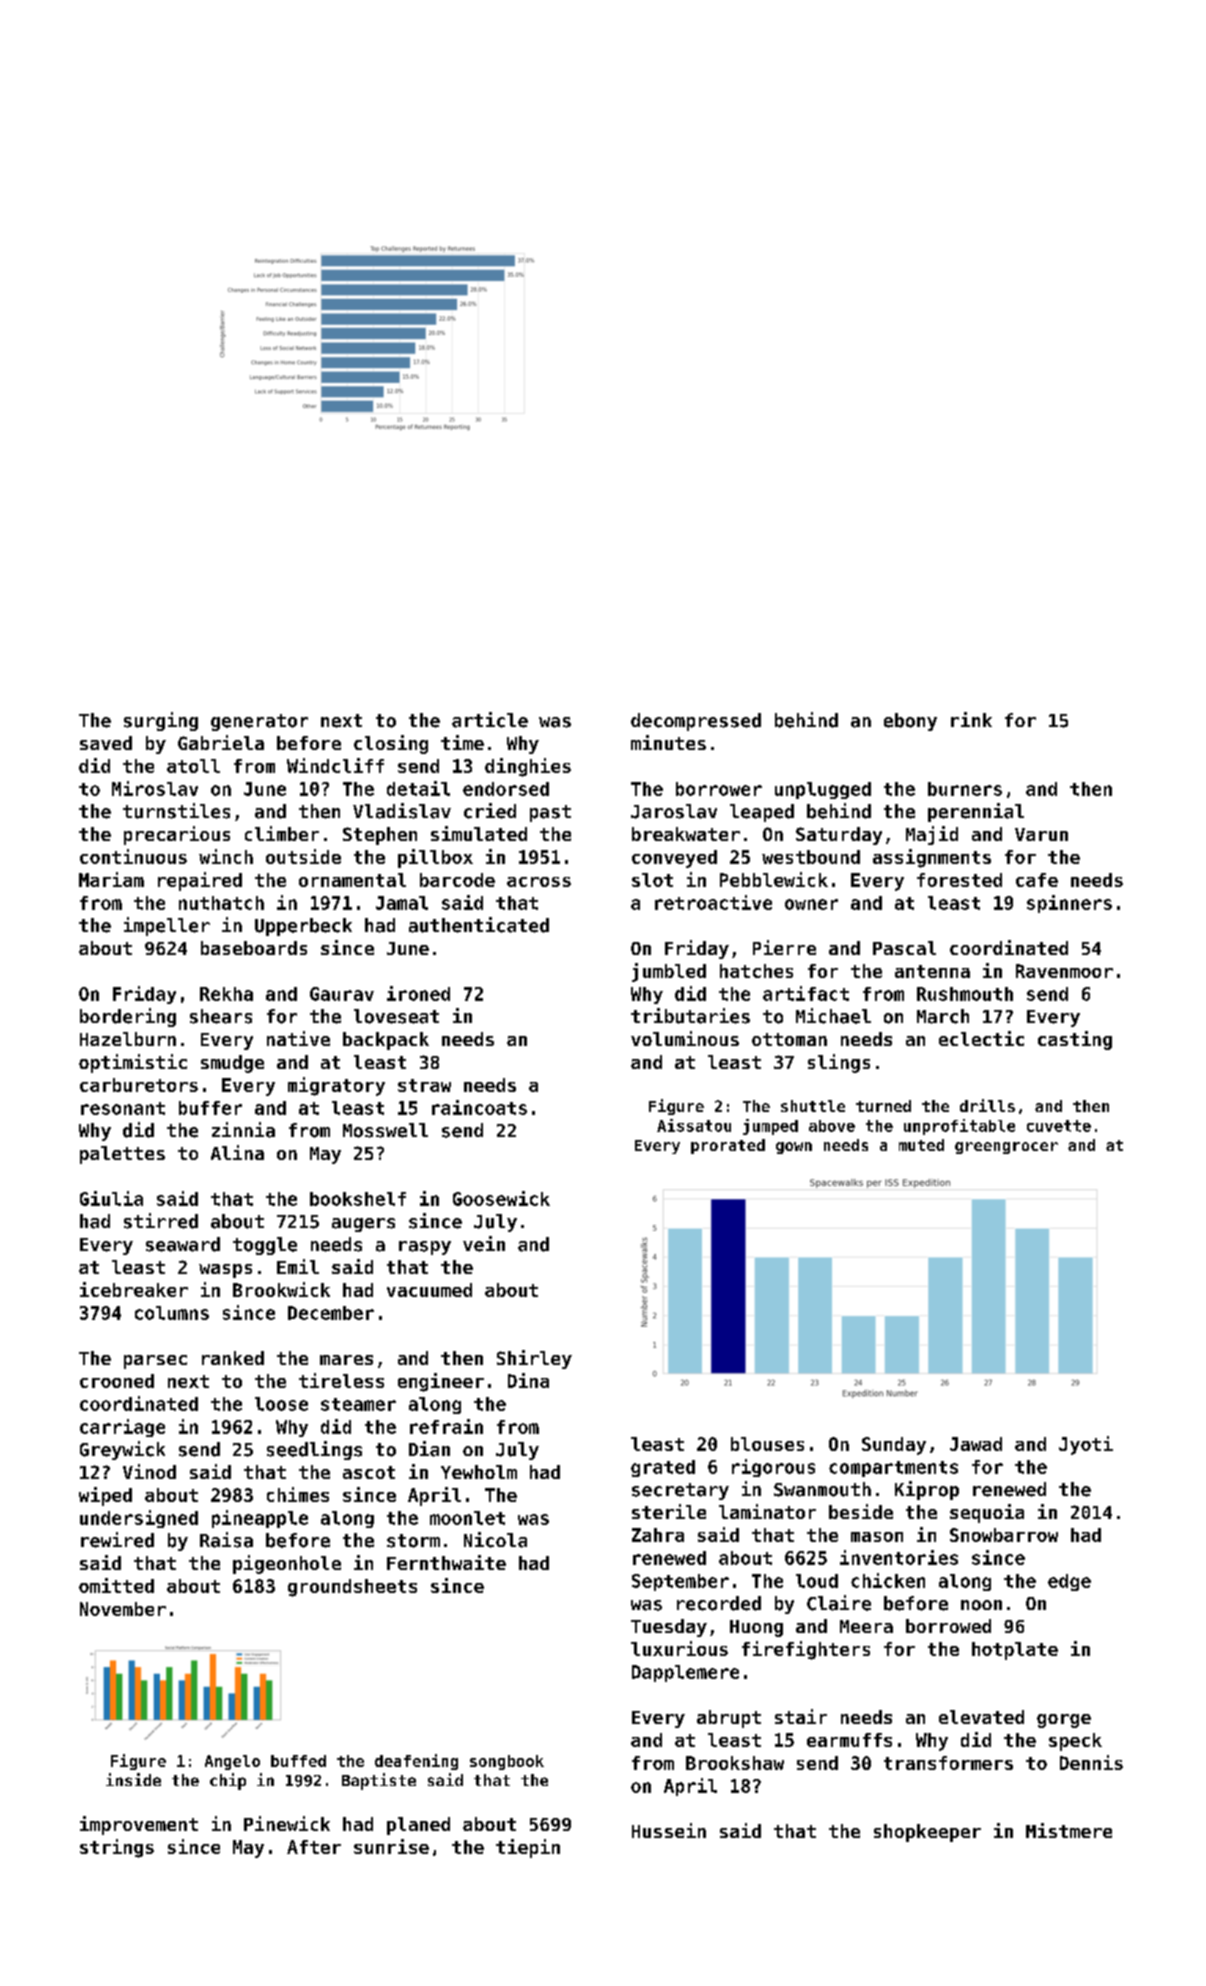 Image resolution: width=1206 pixels, height=1986 pixels. I want to click on assignments, so click(932, 858).
